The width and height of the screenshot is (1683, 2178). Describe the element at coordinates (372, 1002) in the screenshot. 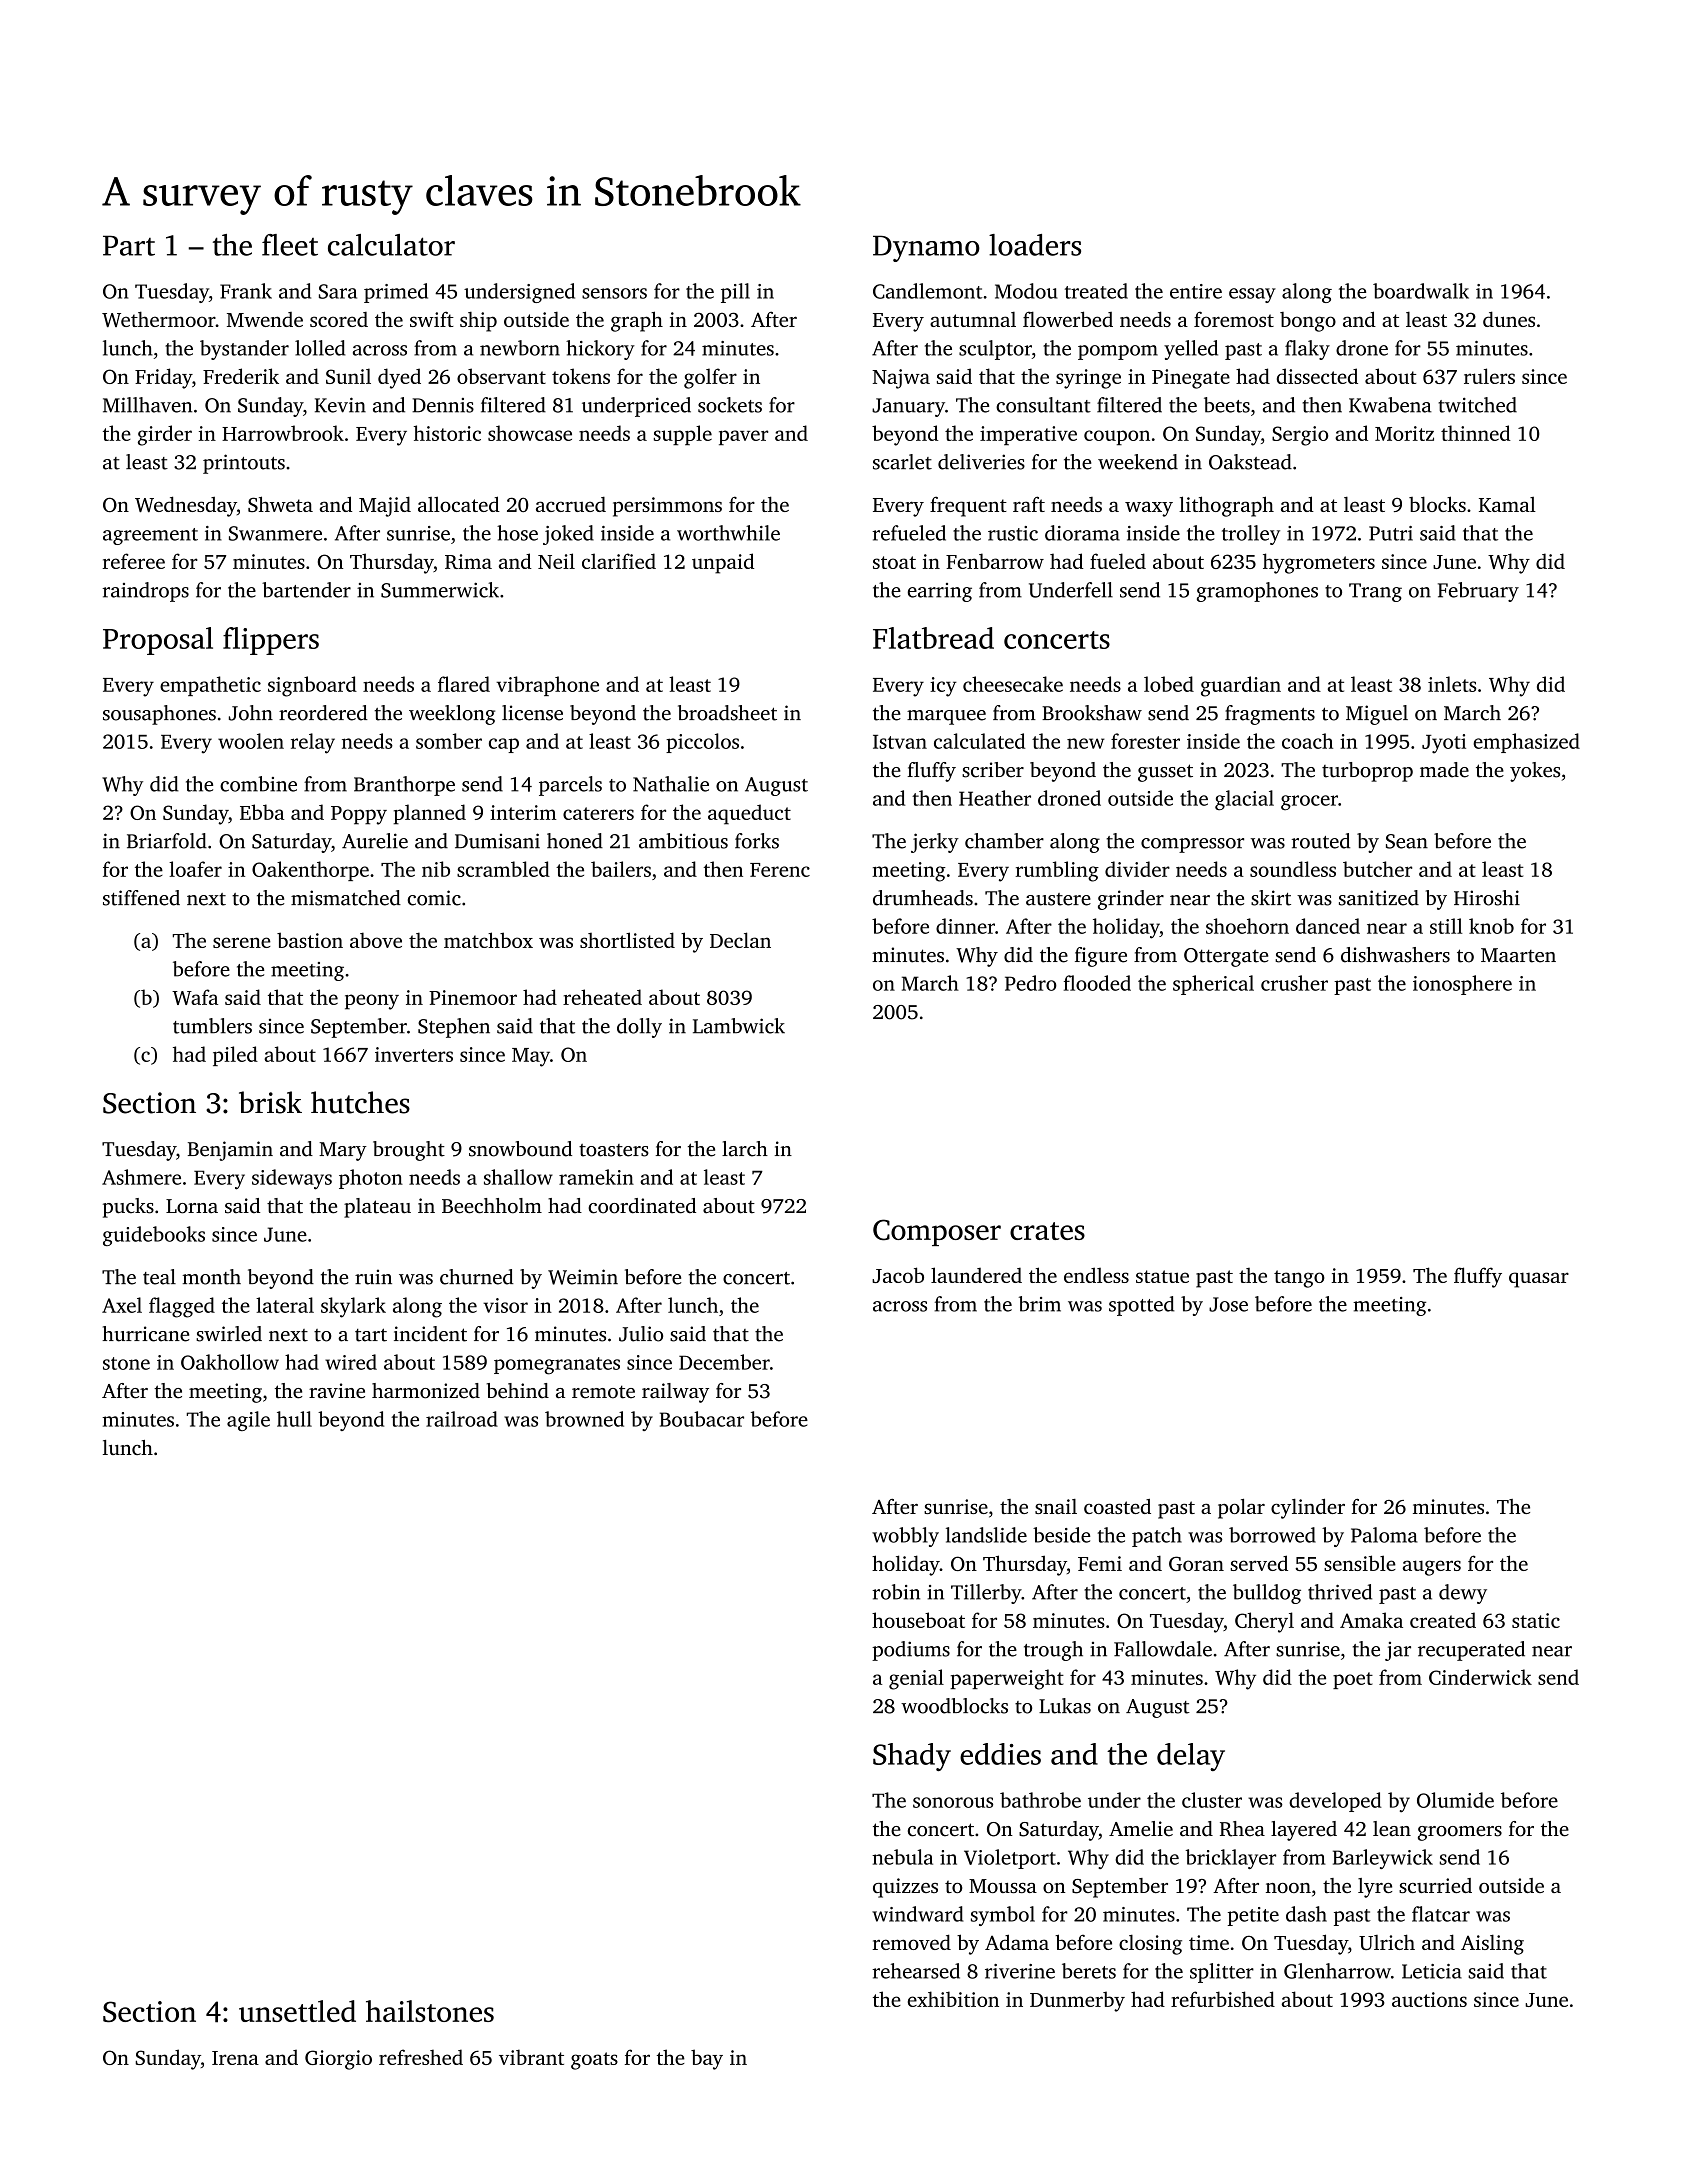

I see `peony` at that location.
